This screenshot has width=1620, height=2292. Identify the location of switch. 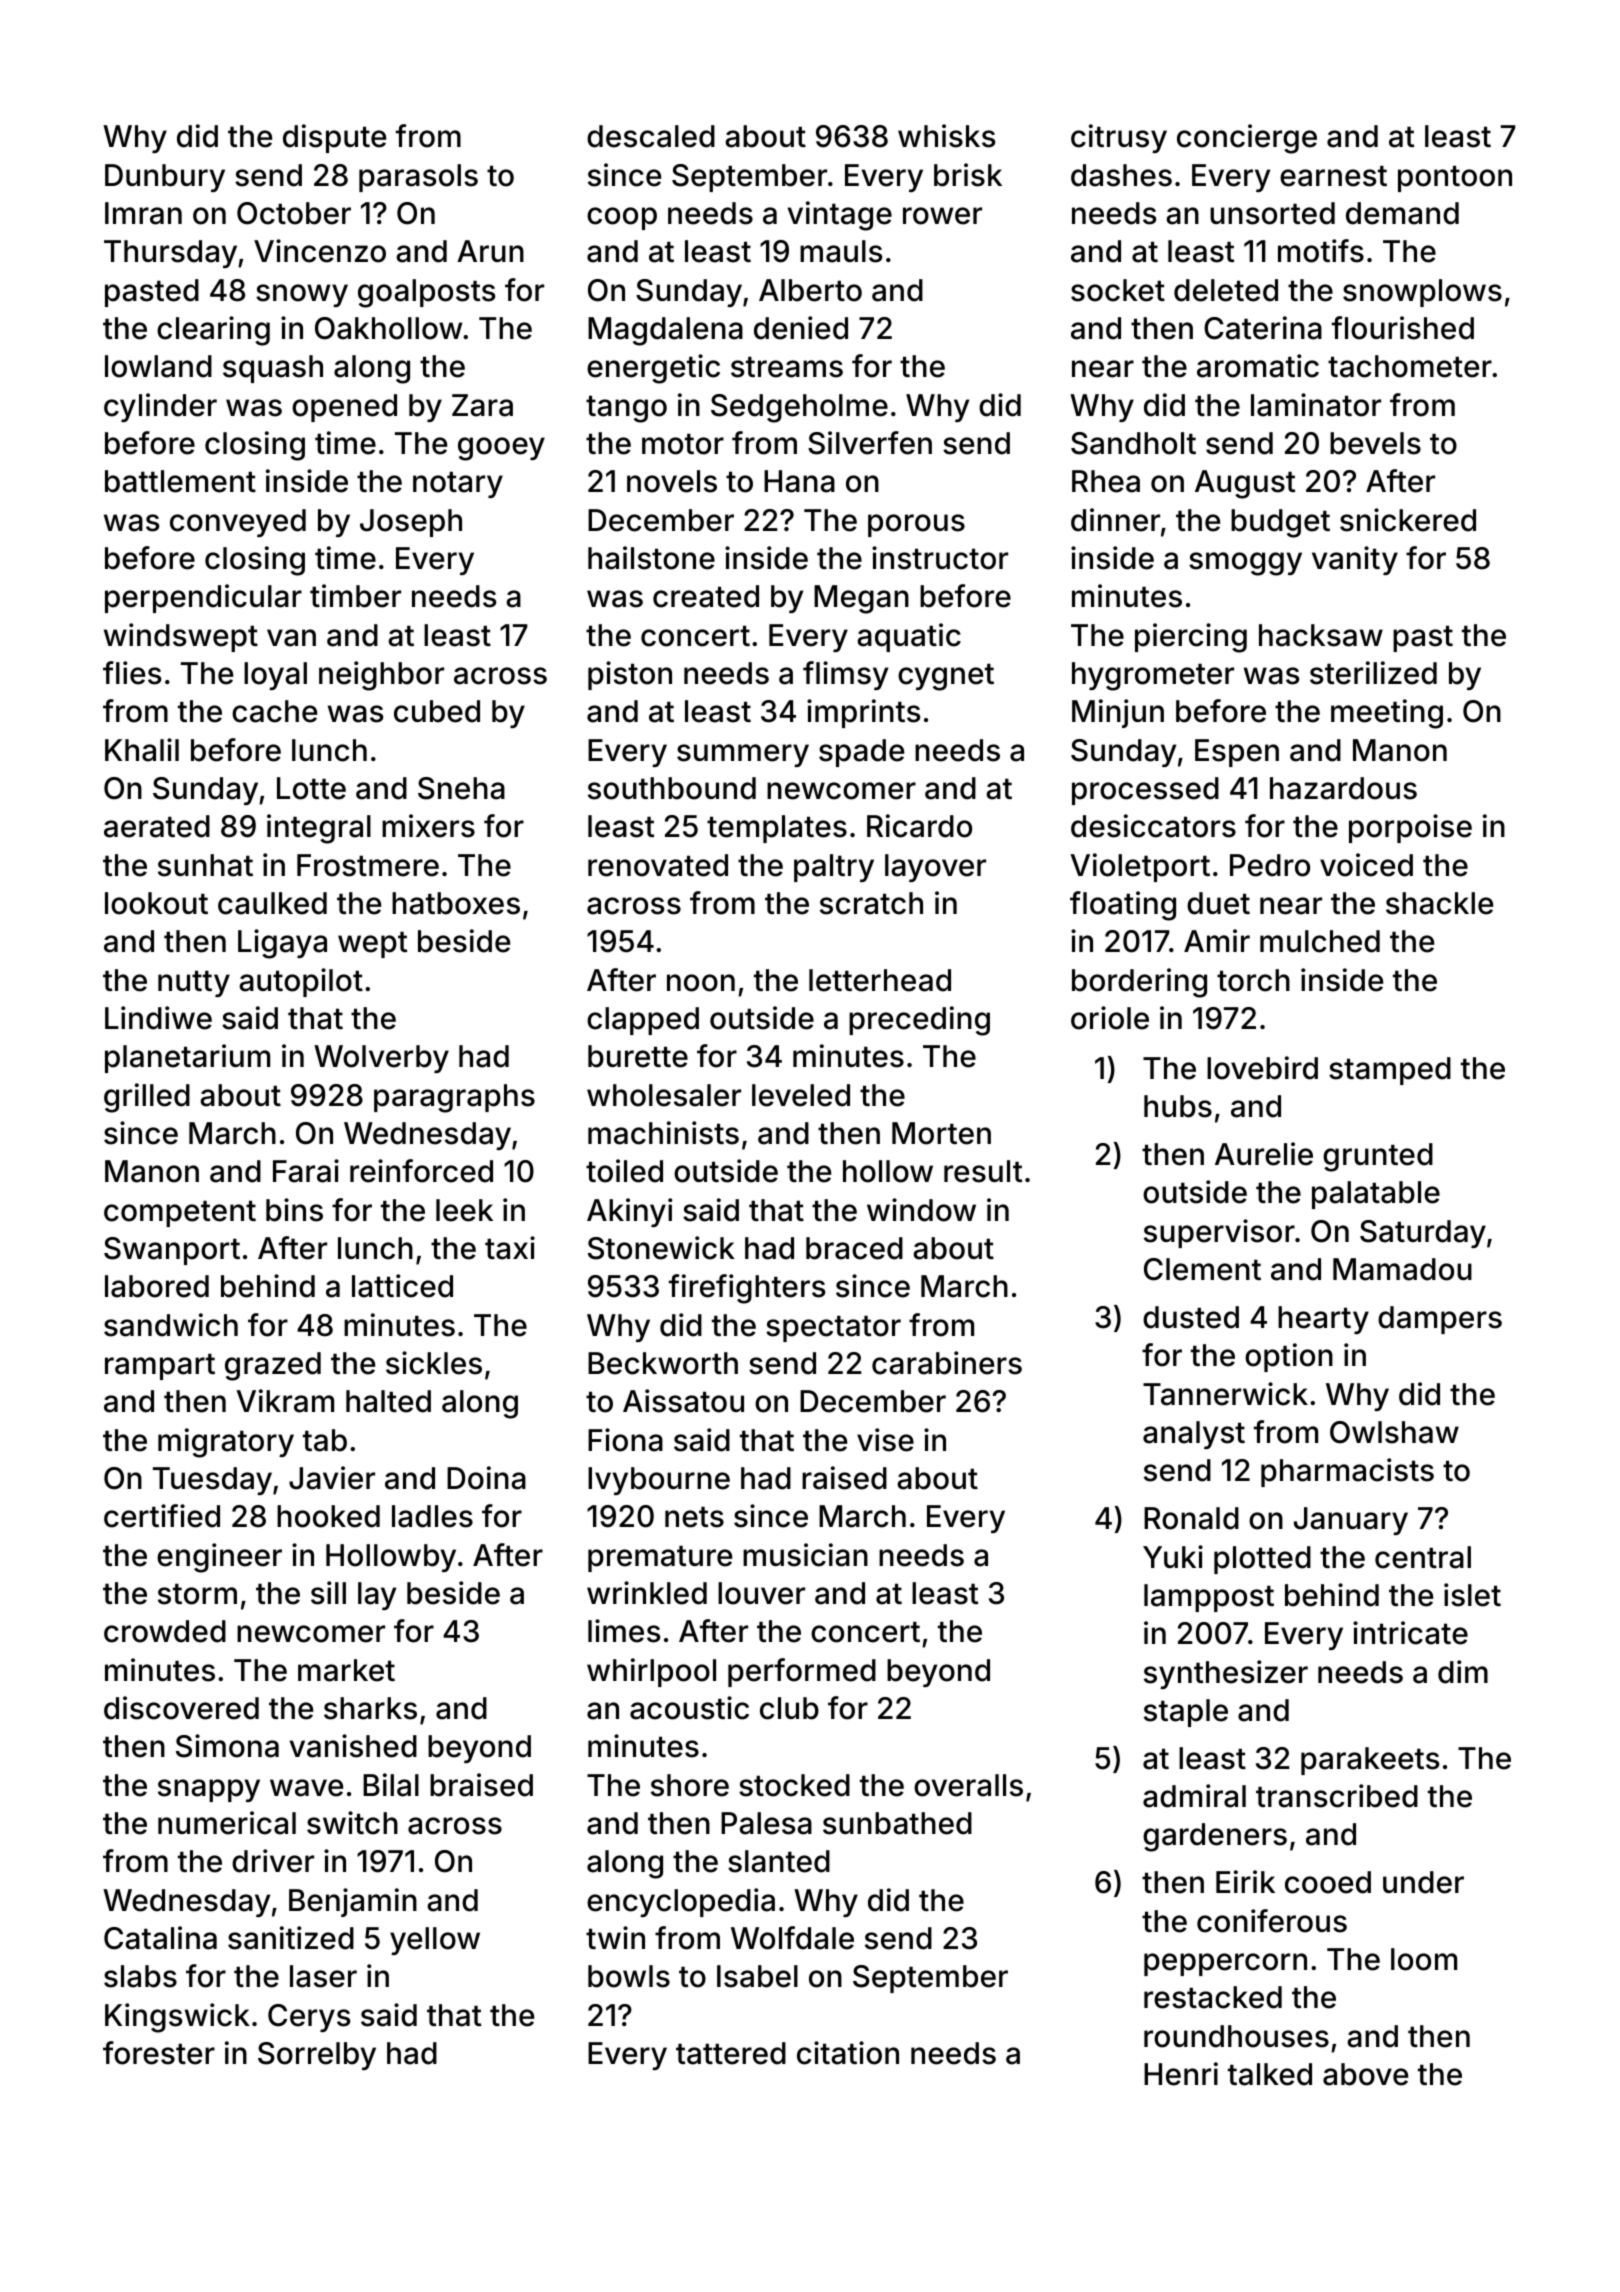
(352, 1823).
